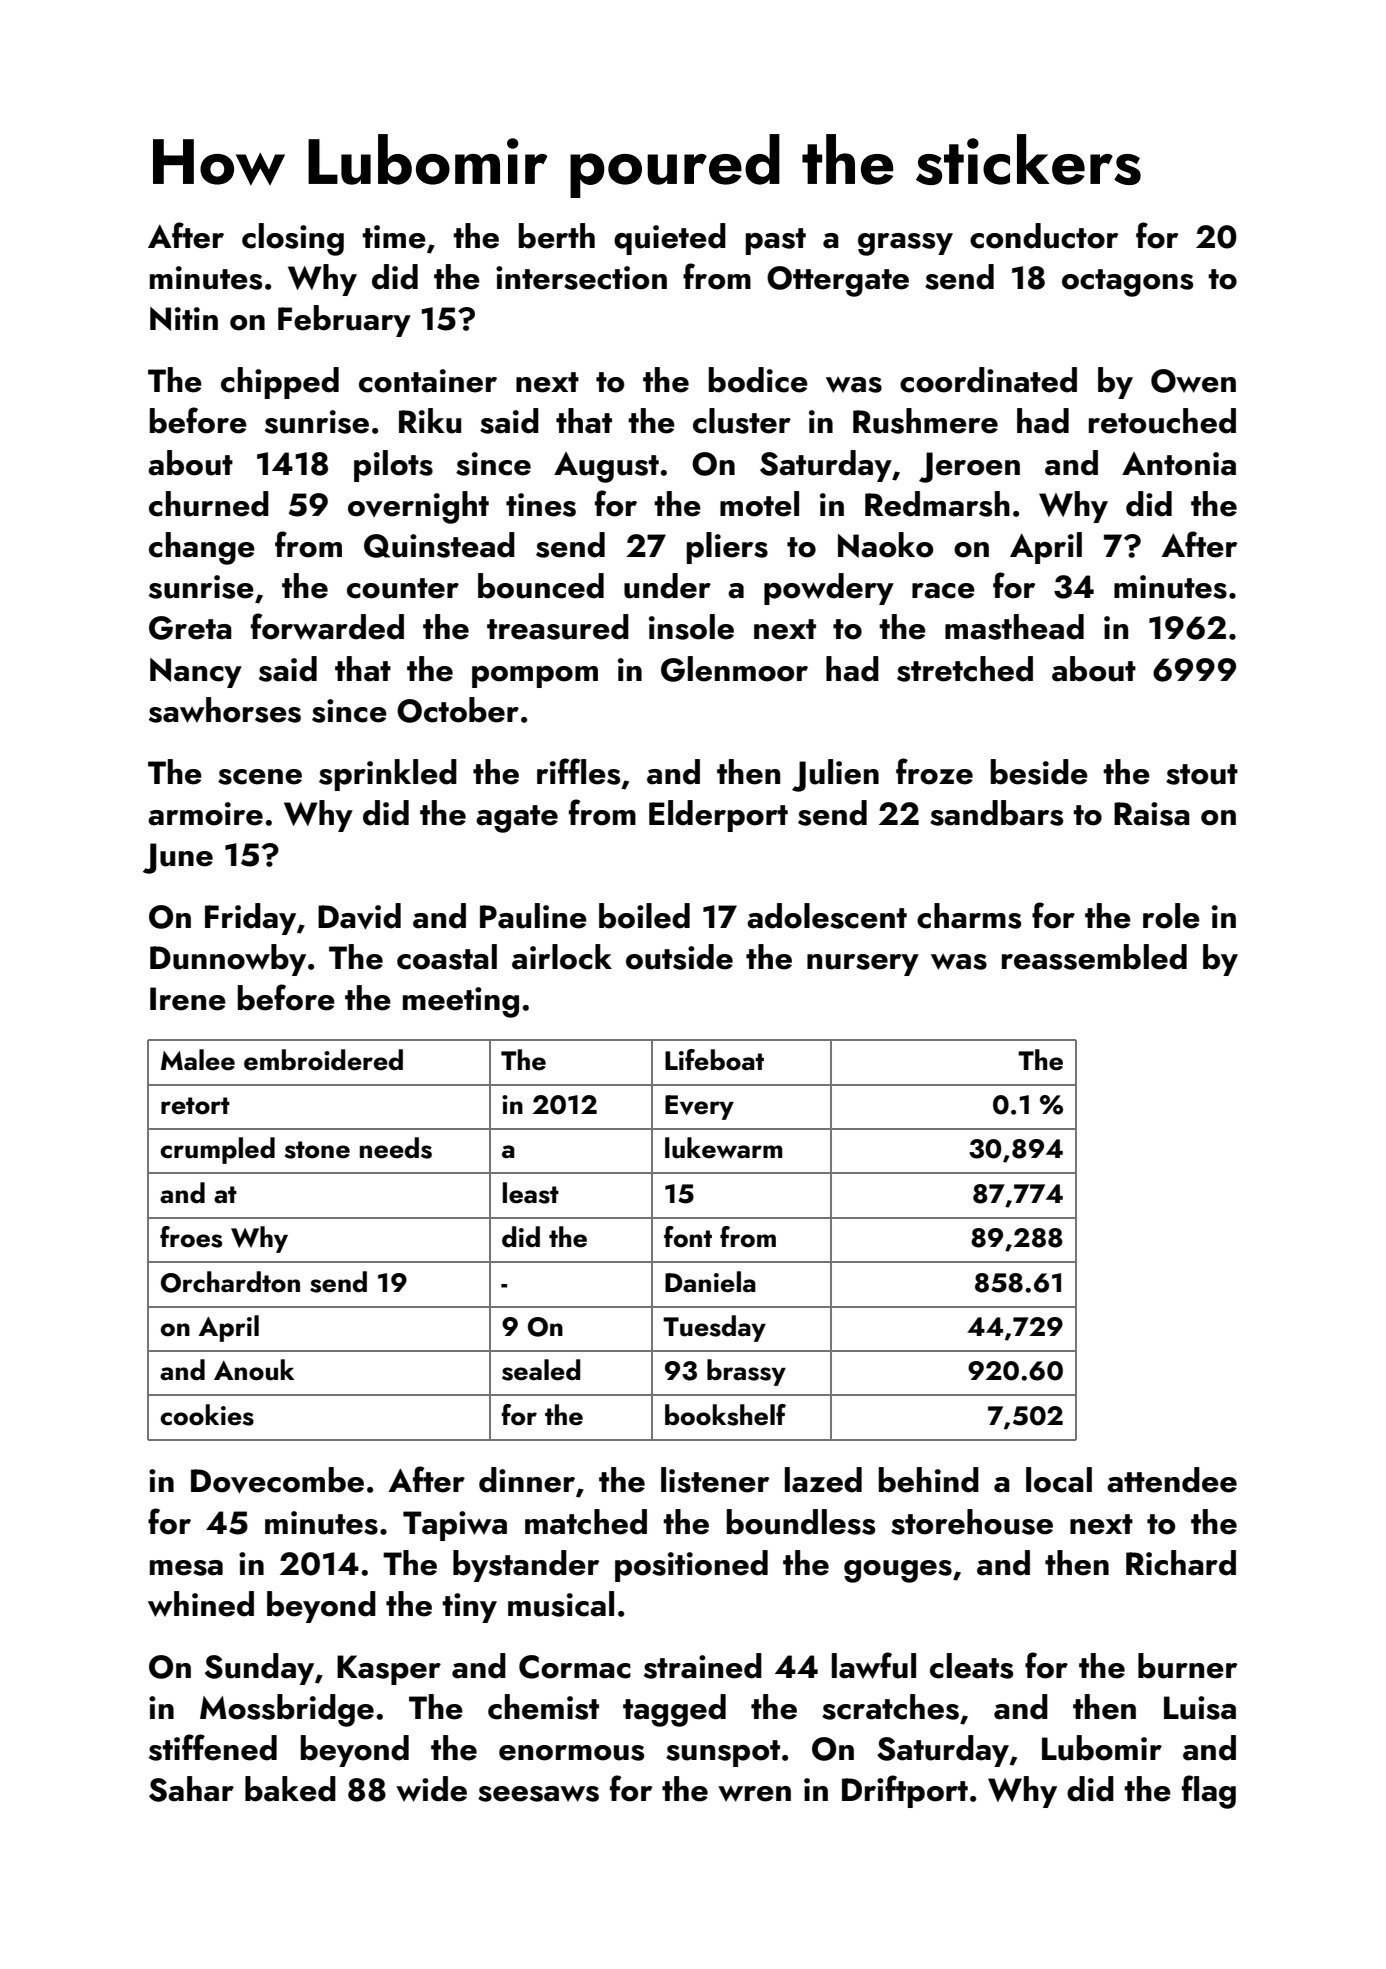  What do you see at coordinates (213, 1747) in the screenshot?
I see `stiffened` at bounding box center [213, 1747].
